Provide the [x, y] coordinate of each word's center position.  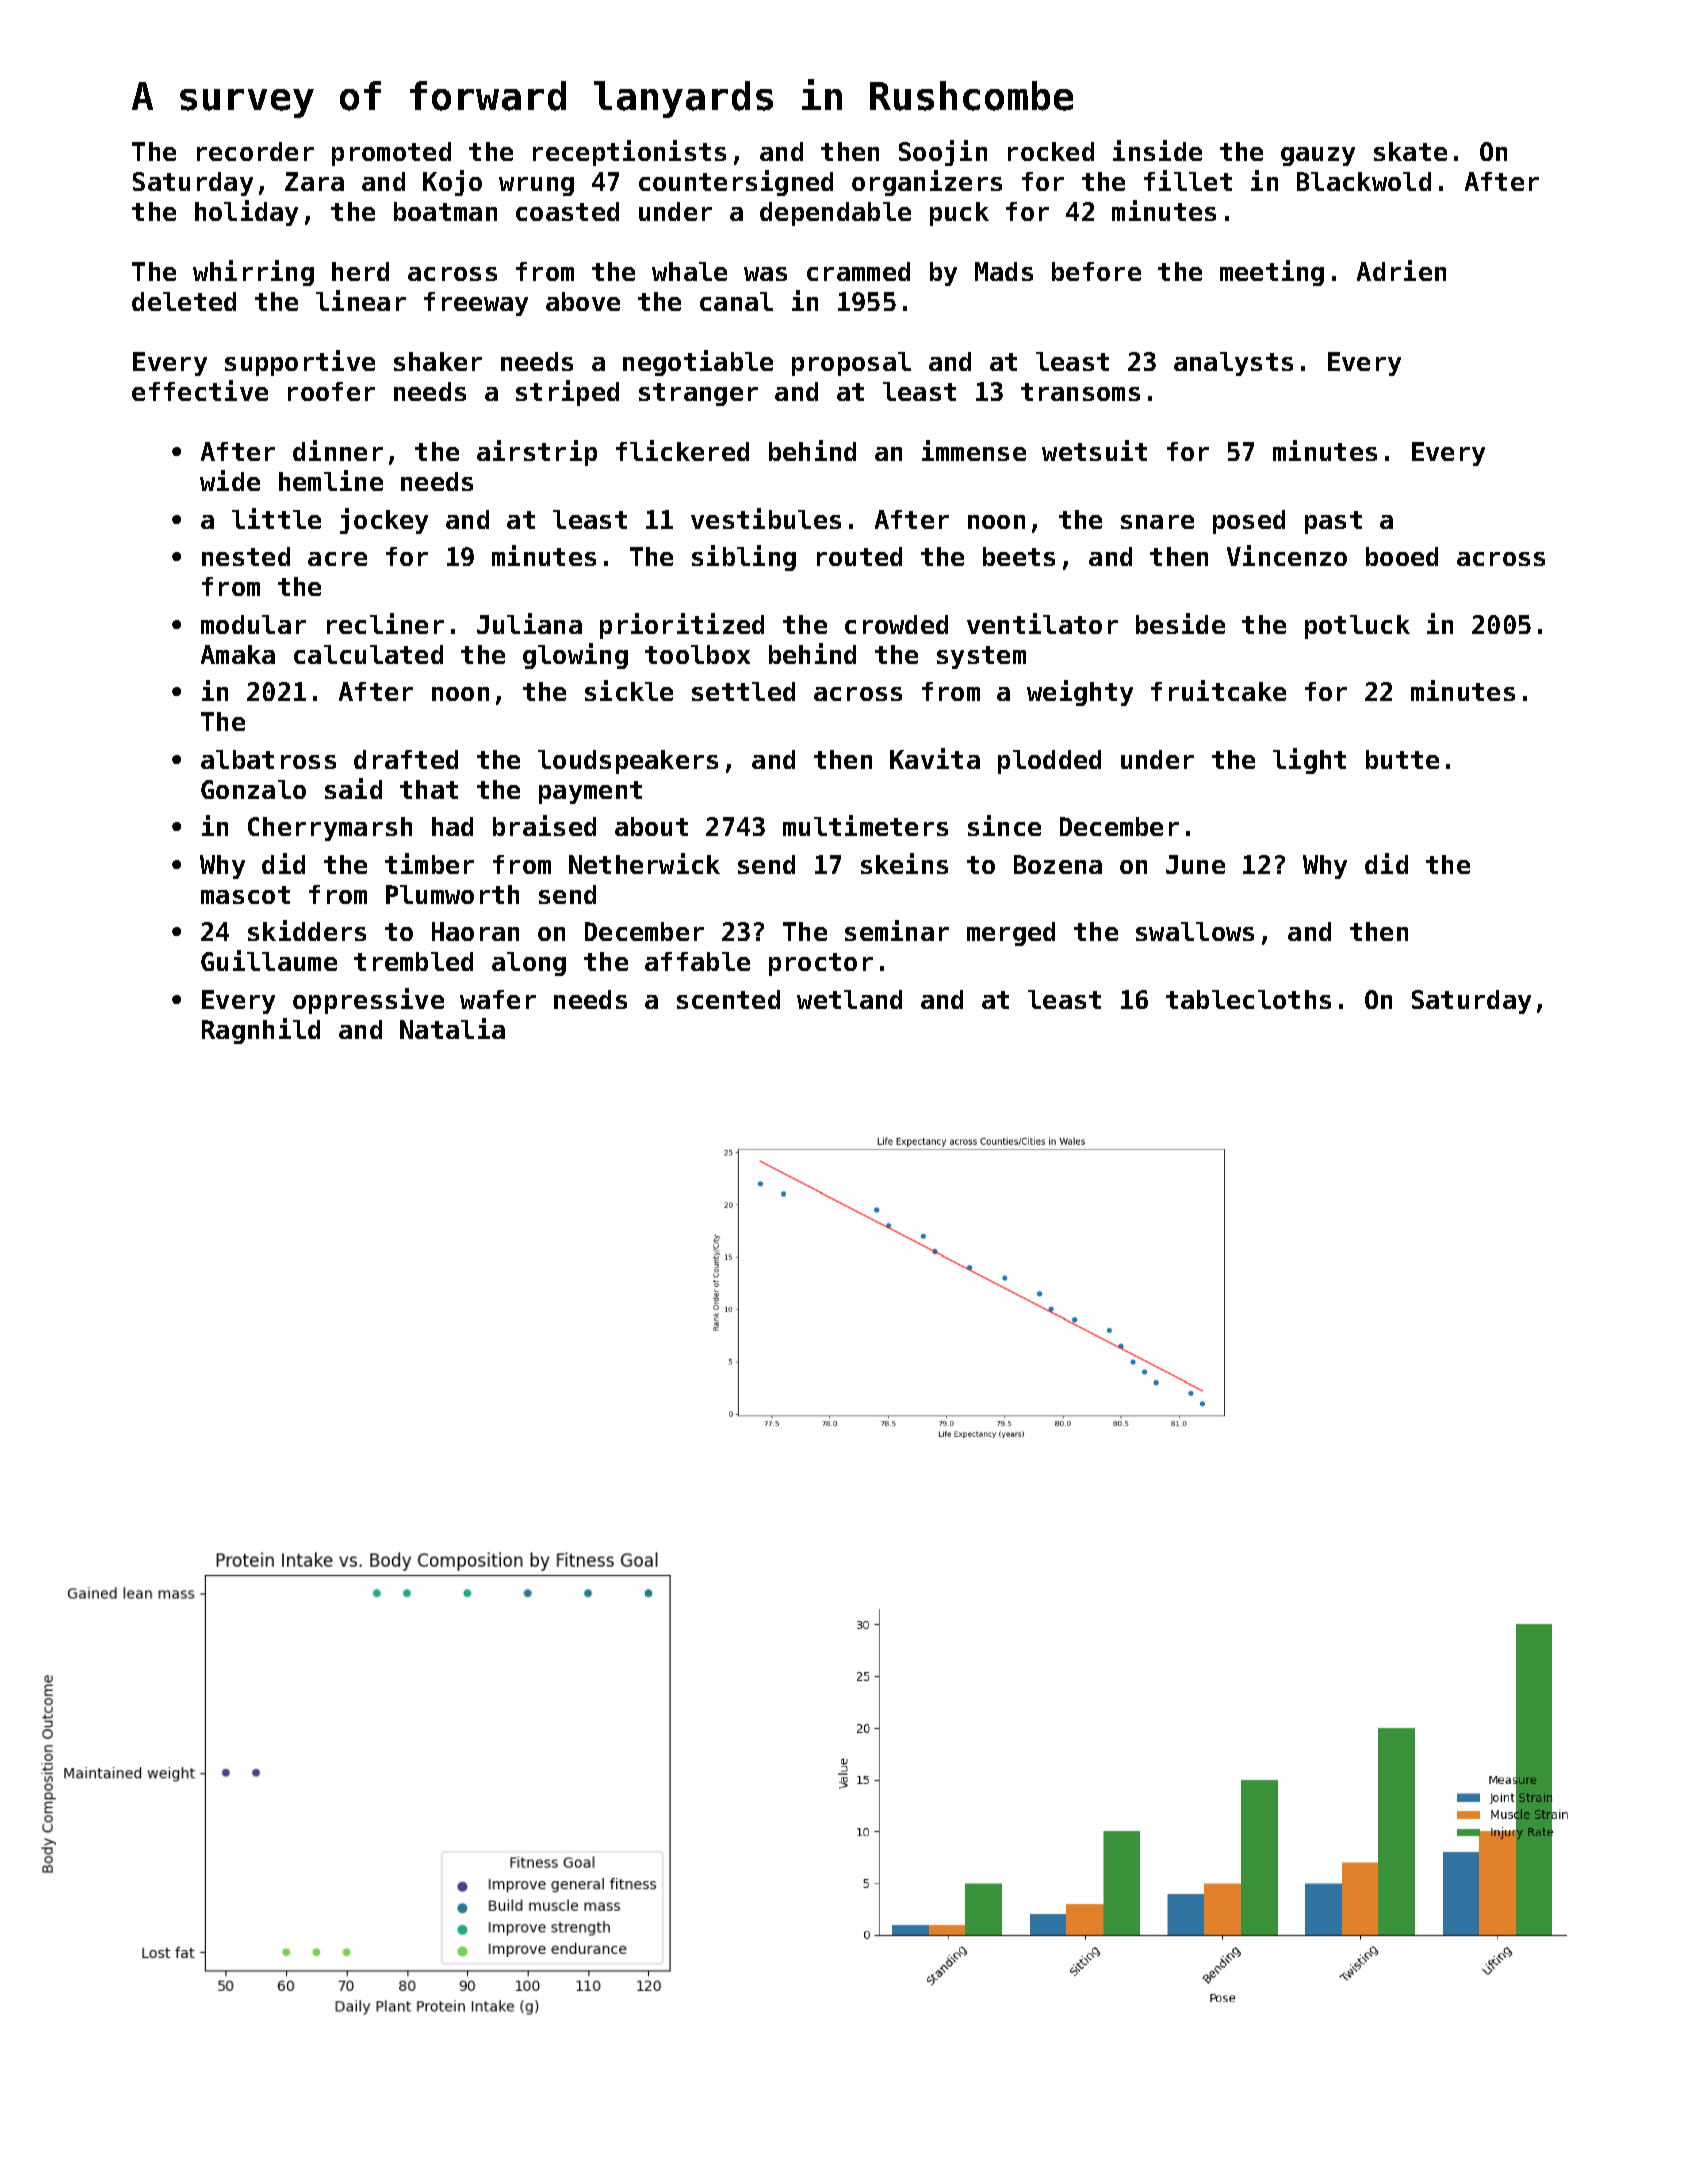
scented [728, 999]
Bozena [1058, 864]
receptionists [629, 153]
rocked [1051, 151]
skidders [307, 930]
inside [1157, 150]
